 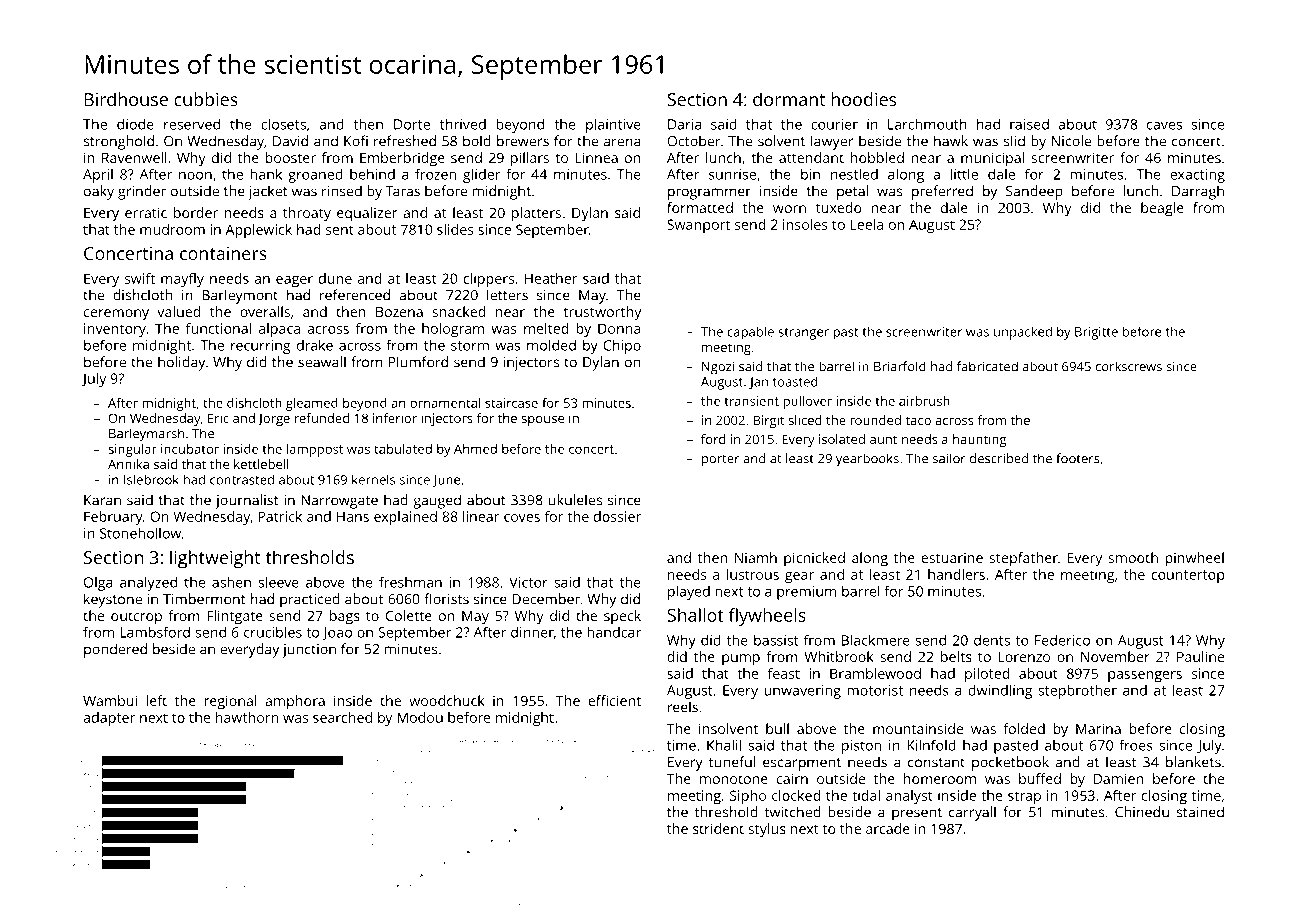 I want to click on homeroom, so click(x=940, y=778).
